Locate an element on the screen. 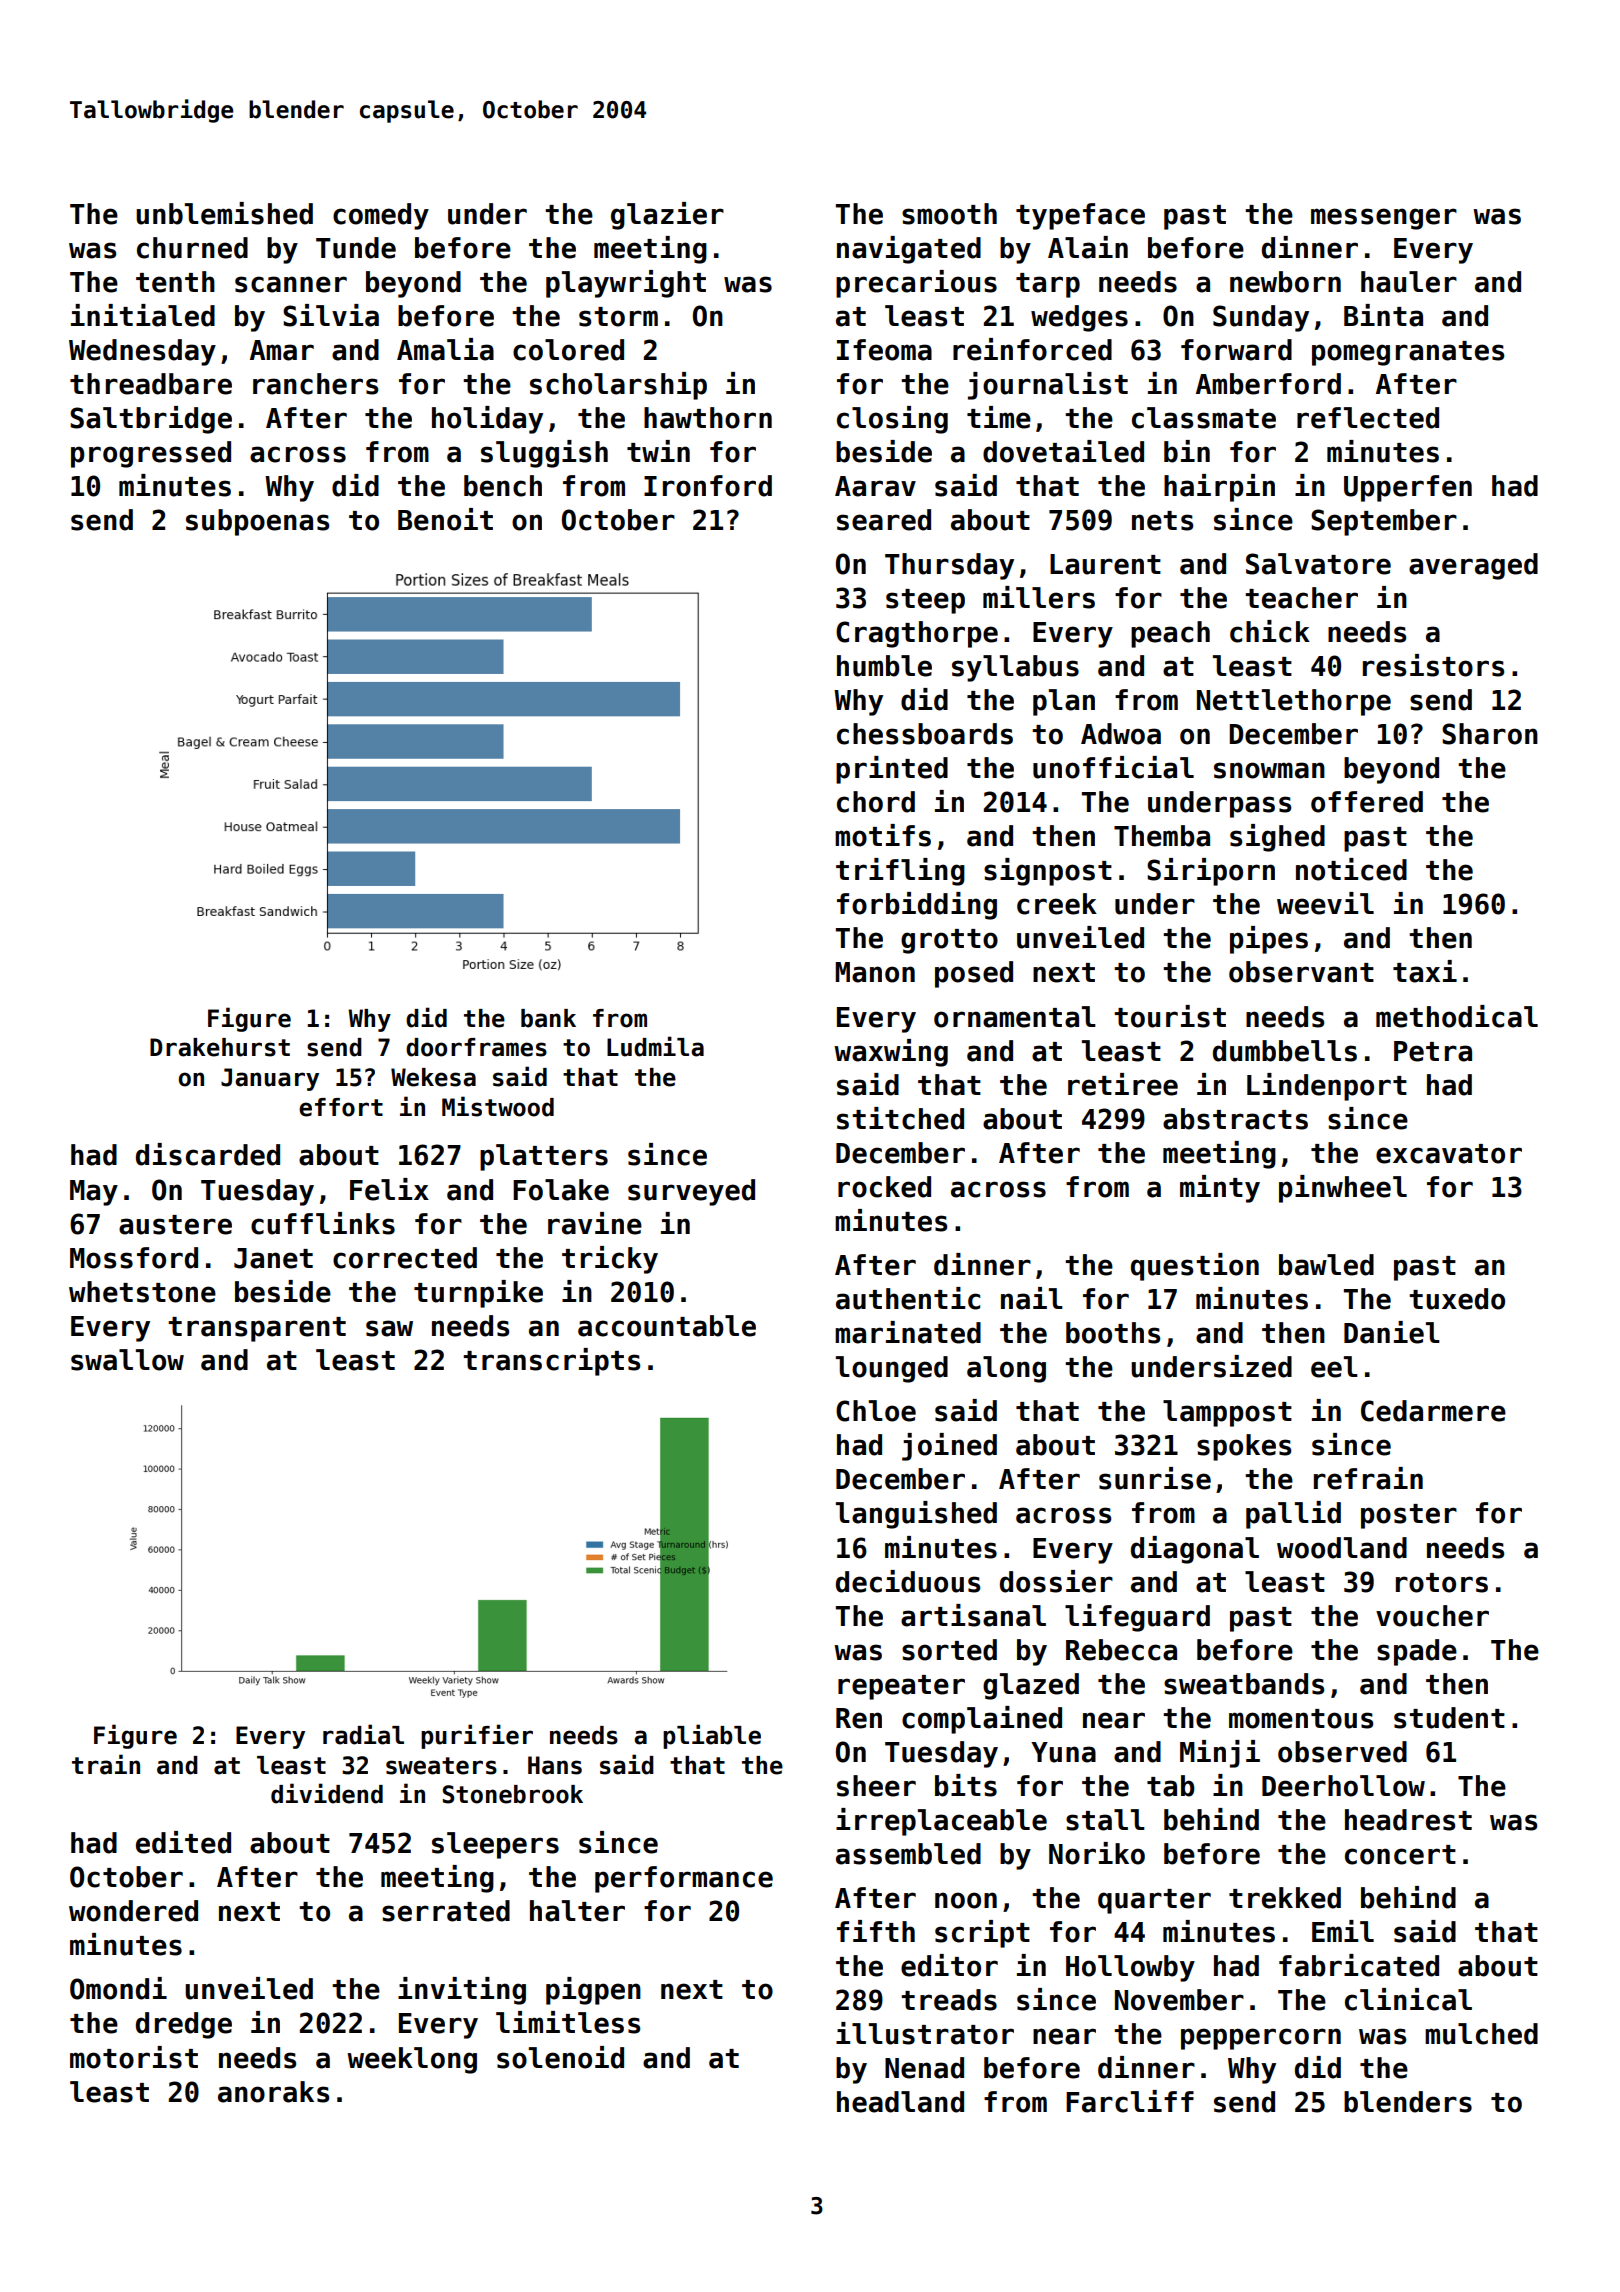 This screenshot has width=1620, height=2292. Ironford is located at coordinates (708, 486).
